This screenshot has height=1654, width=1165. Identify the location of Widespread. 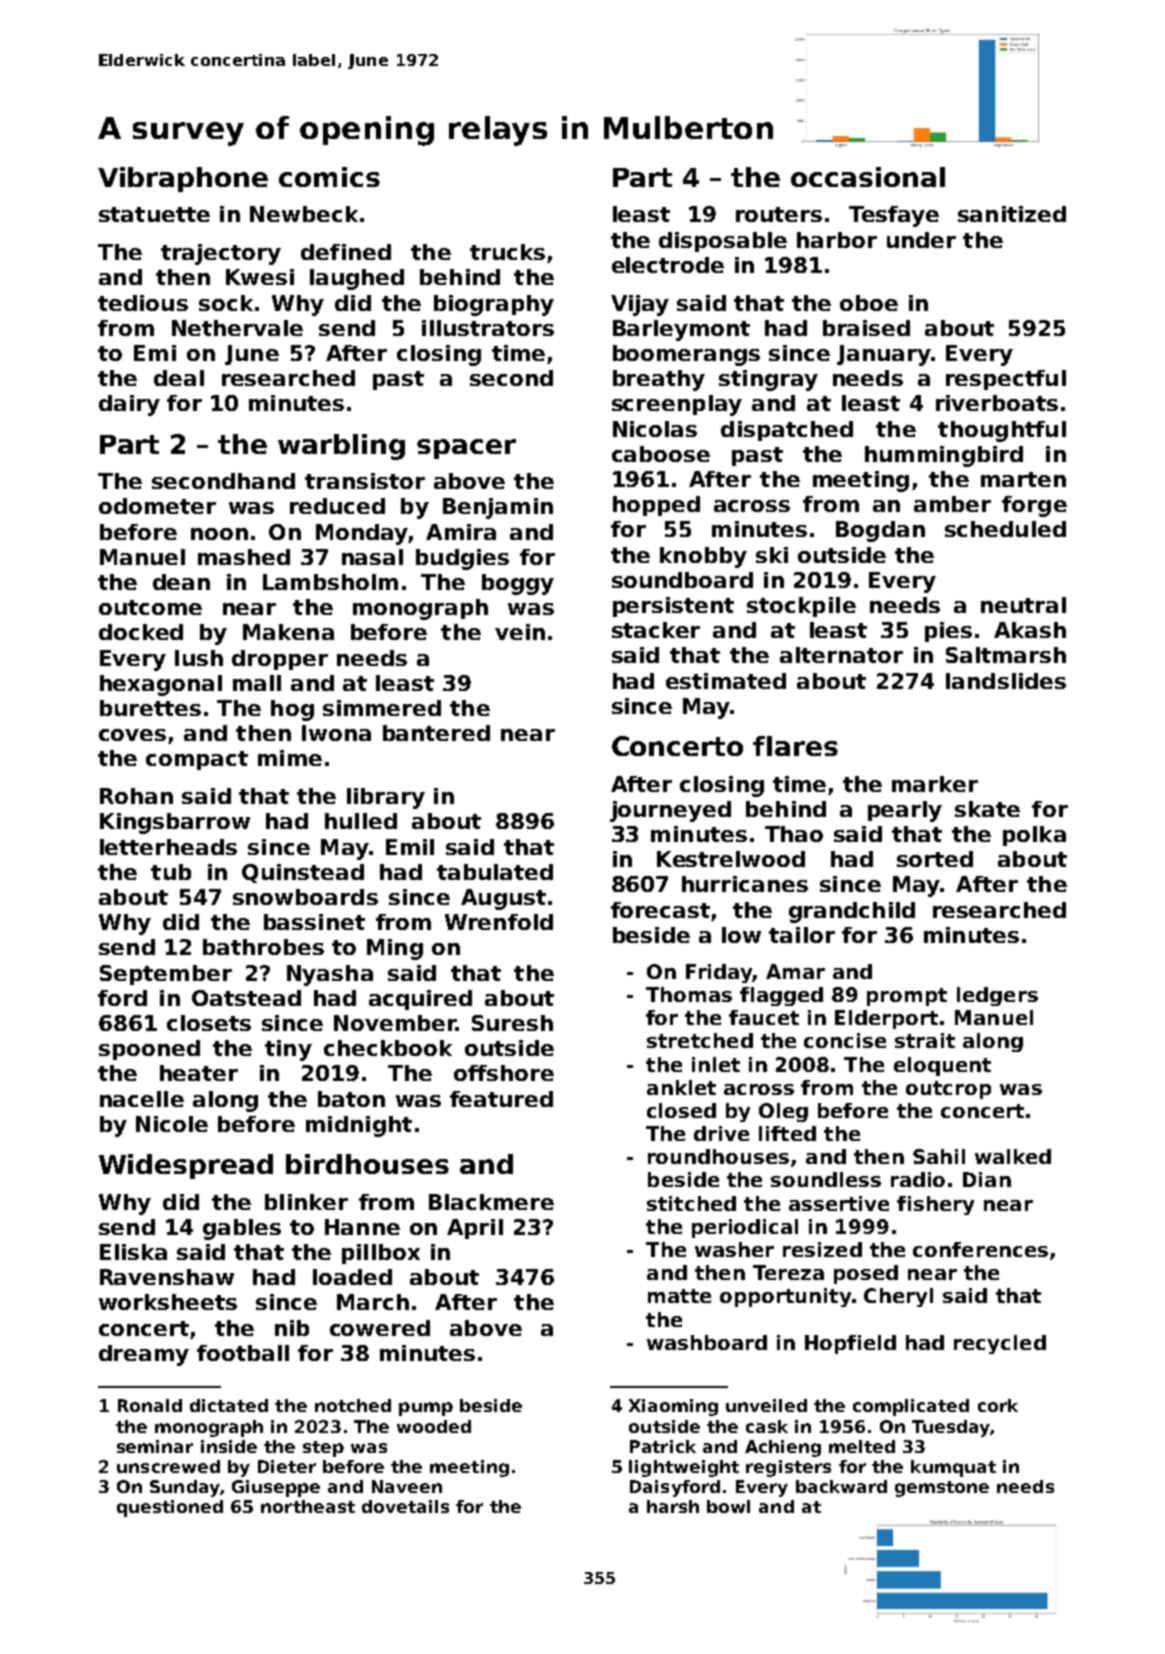
(186, 1166).
